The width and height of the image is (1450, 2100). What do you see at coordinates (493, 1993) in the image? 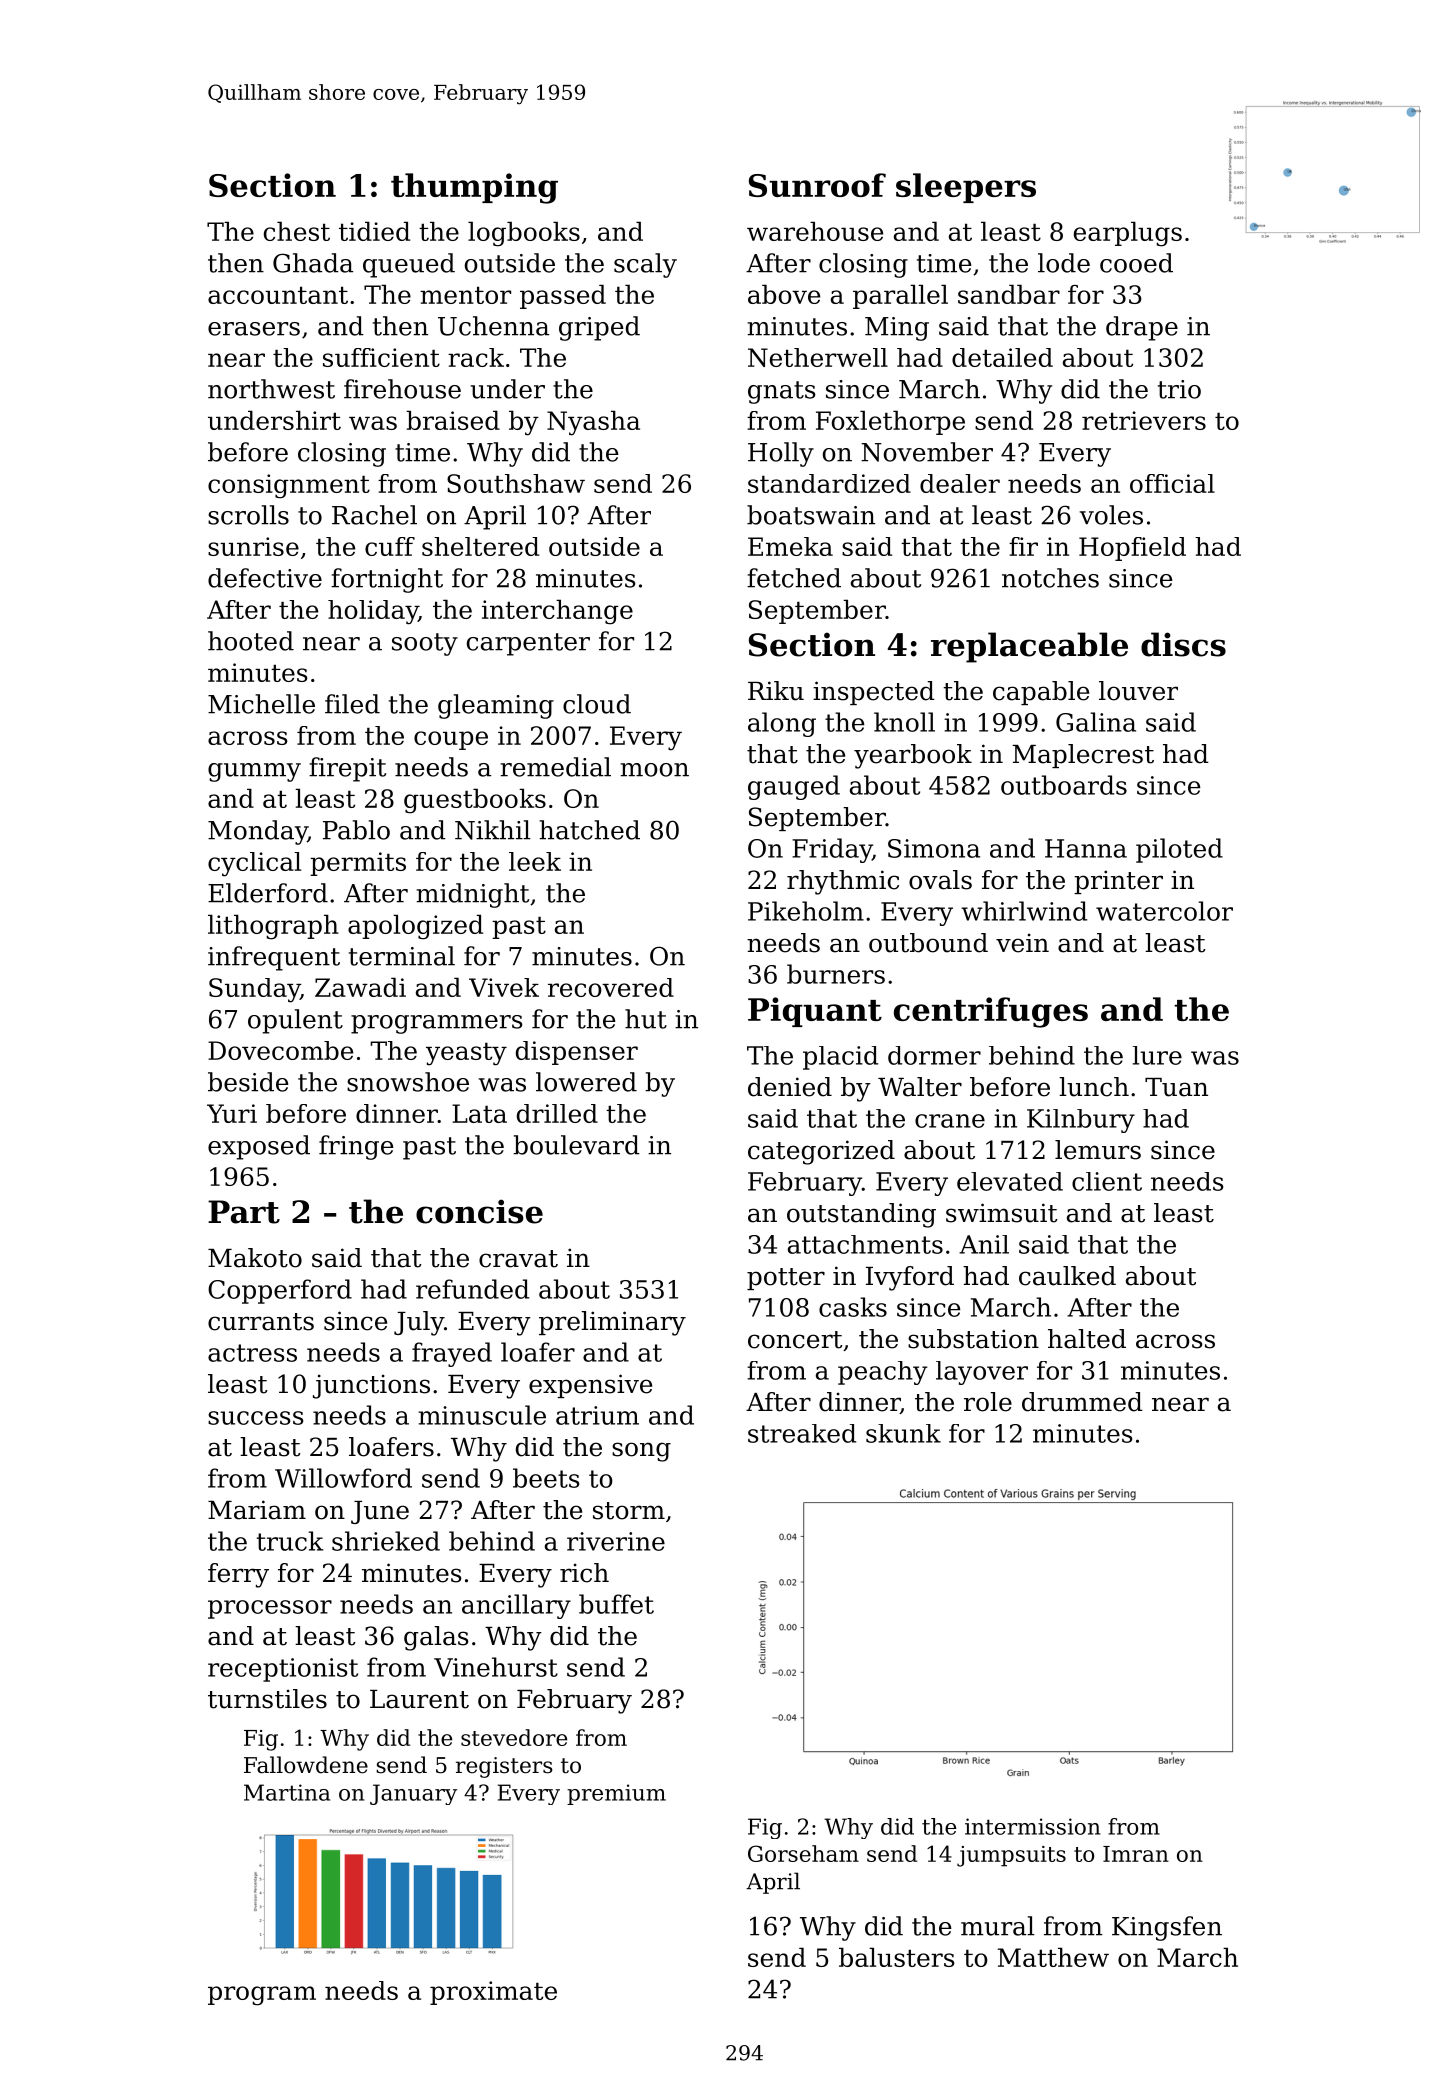
I see `proximate` at bounding box center [493, 1993].
